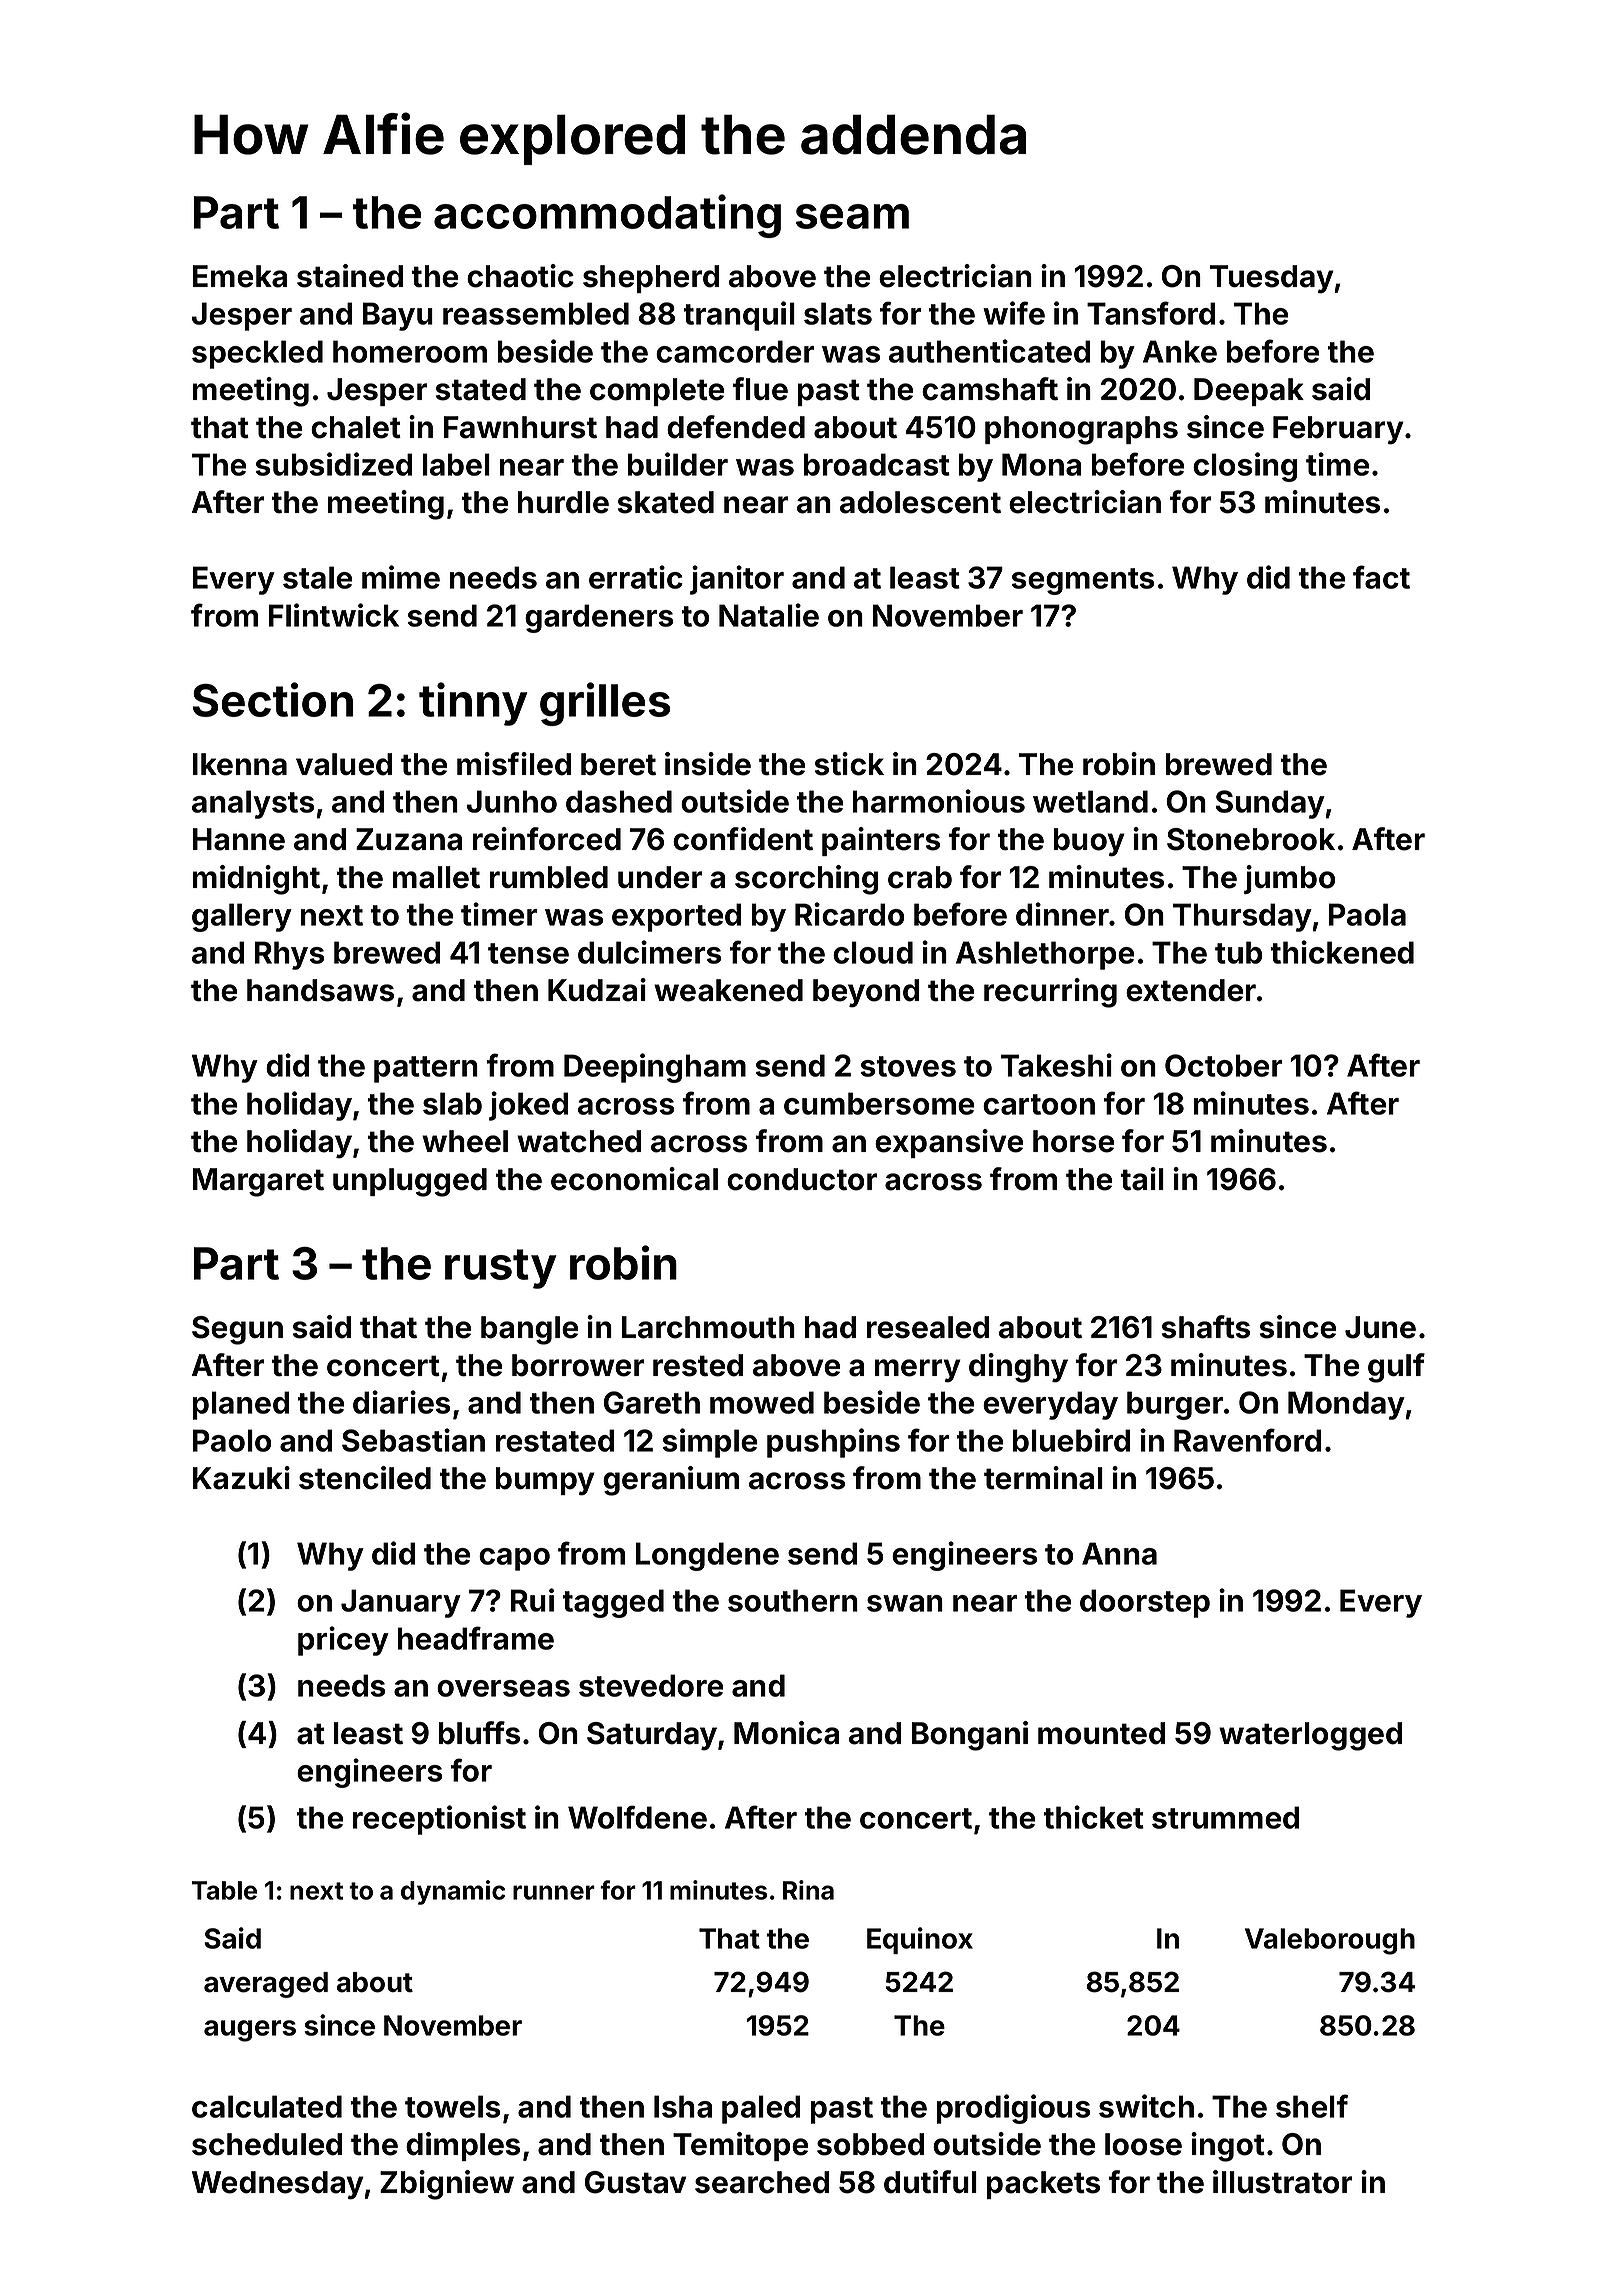  I want to click on Bongani, so click(970, 1736).
